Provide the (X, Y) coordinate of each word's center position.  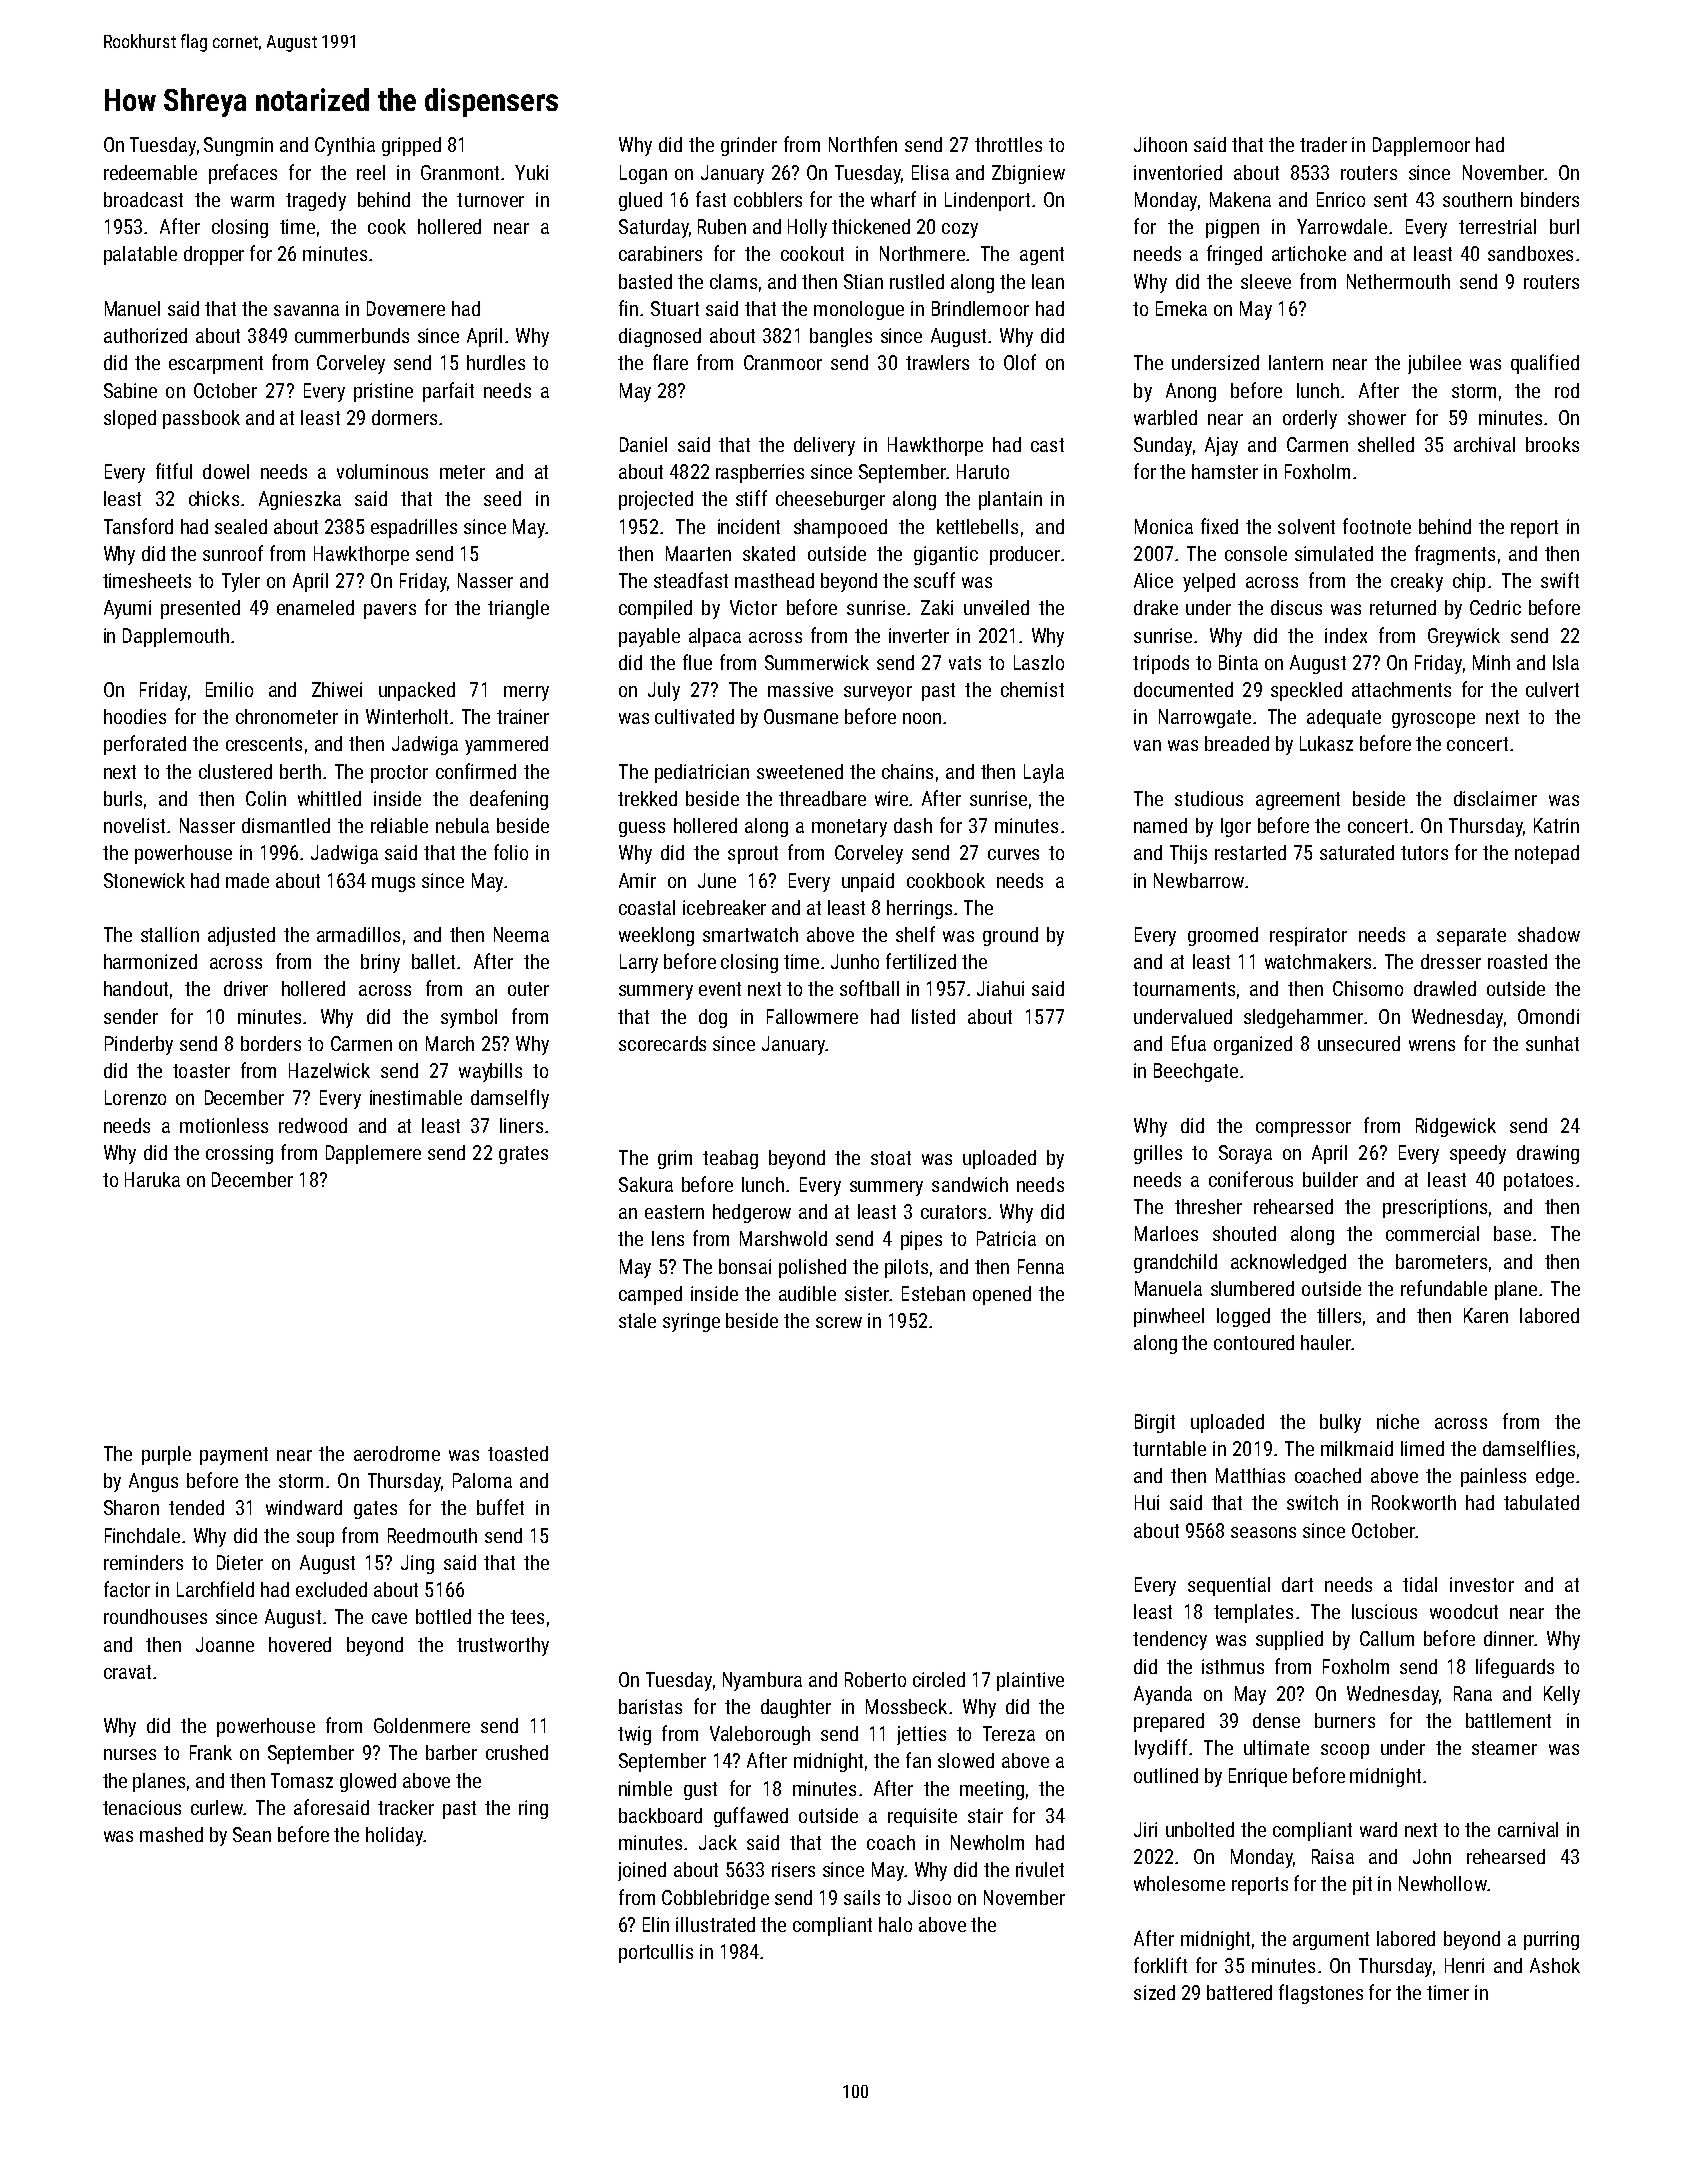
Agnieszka (300, 500)
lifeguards (1515, 1668)
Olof (1020, 362)
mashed (171, 1834)
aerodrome (397, 1453)
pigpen (1232, 228)
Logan (643, 174)
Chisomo (1368, 988)
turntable (1169, 1448)
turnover (490, 200)
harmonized (150, 961)
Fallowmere (812, 1016)
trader (1323, 144)
